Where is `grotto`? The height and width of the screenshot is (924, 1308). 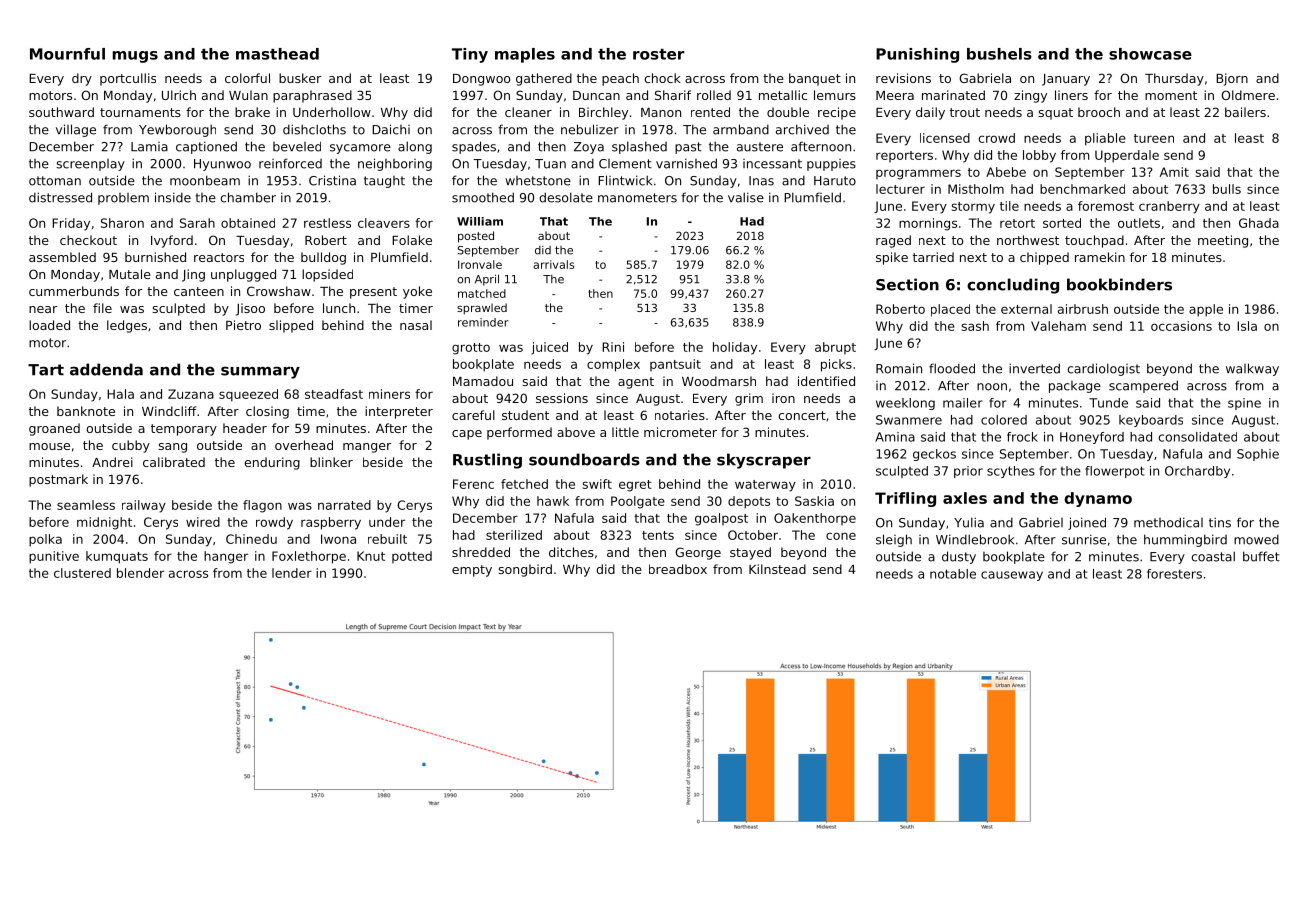
grotto is located at coordinates (471, 349).
